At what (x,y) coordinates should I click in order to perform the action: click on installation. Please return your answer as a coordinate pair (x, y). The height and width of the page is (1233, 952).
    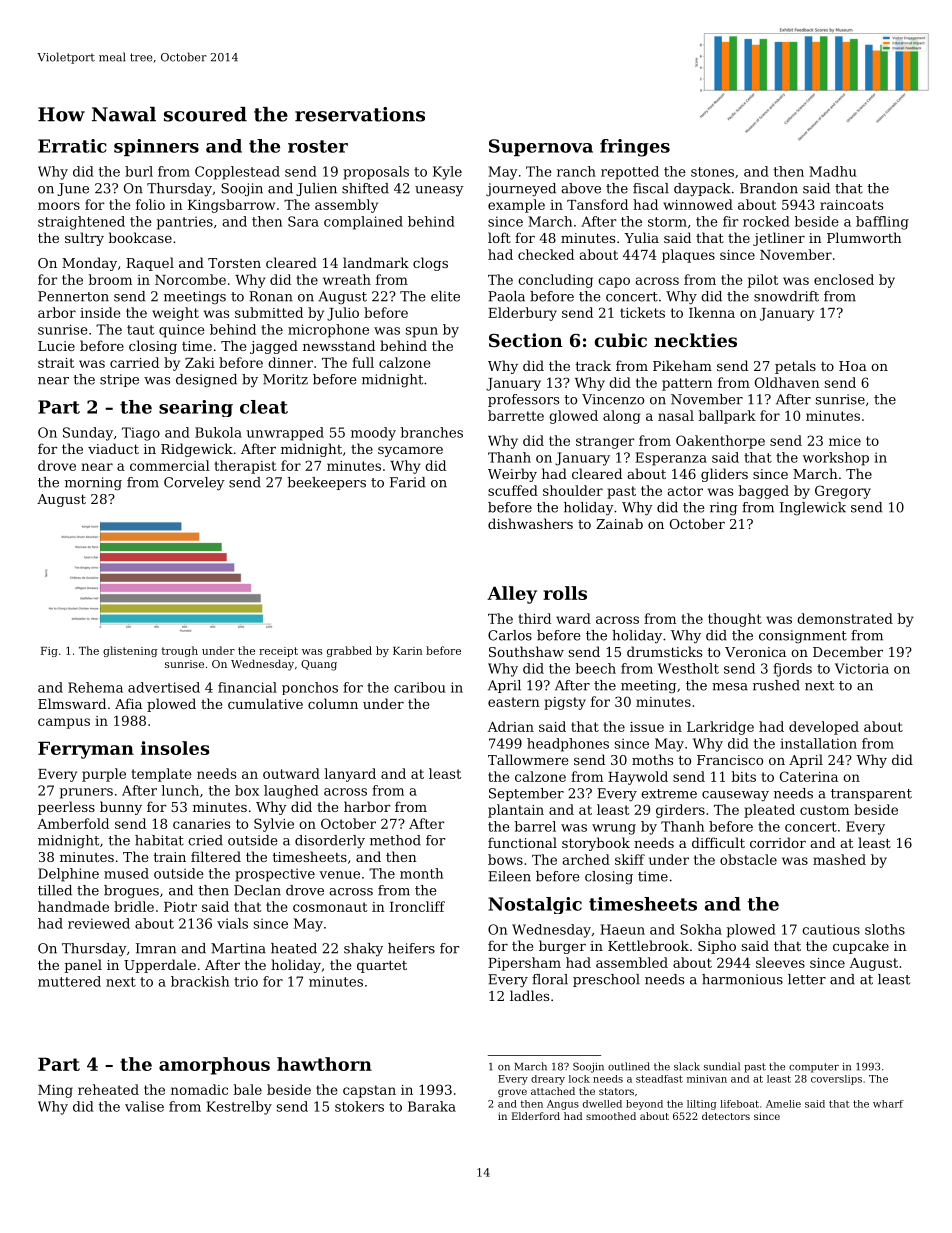
    Looking at the image, I should click on (818, 743).
